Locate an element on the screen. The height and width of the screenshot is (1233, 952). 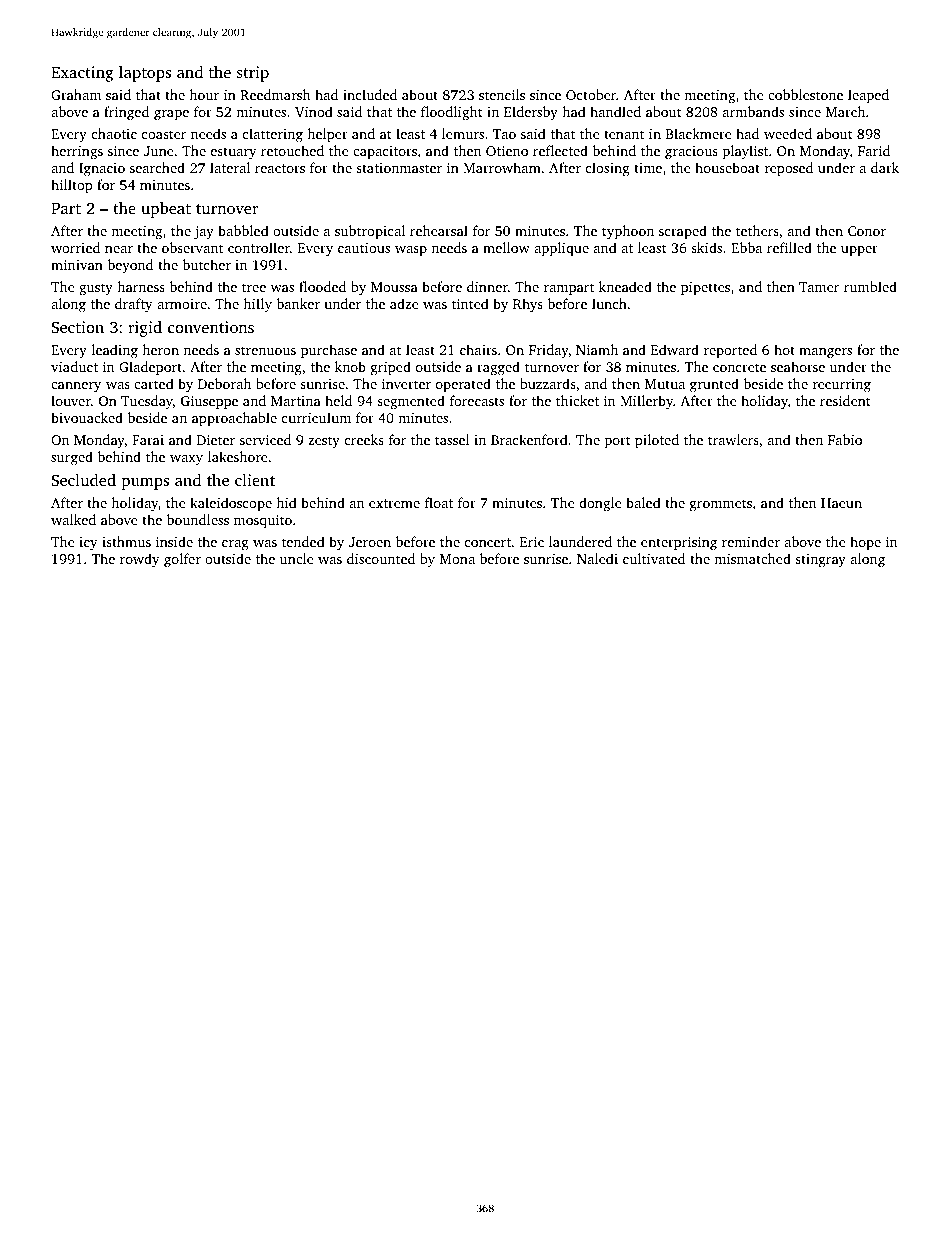
worried is located at coordinates (75, 247).
